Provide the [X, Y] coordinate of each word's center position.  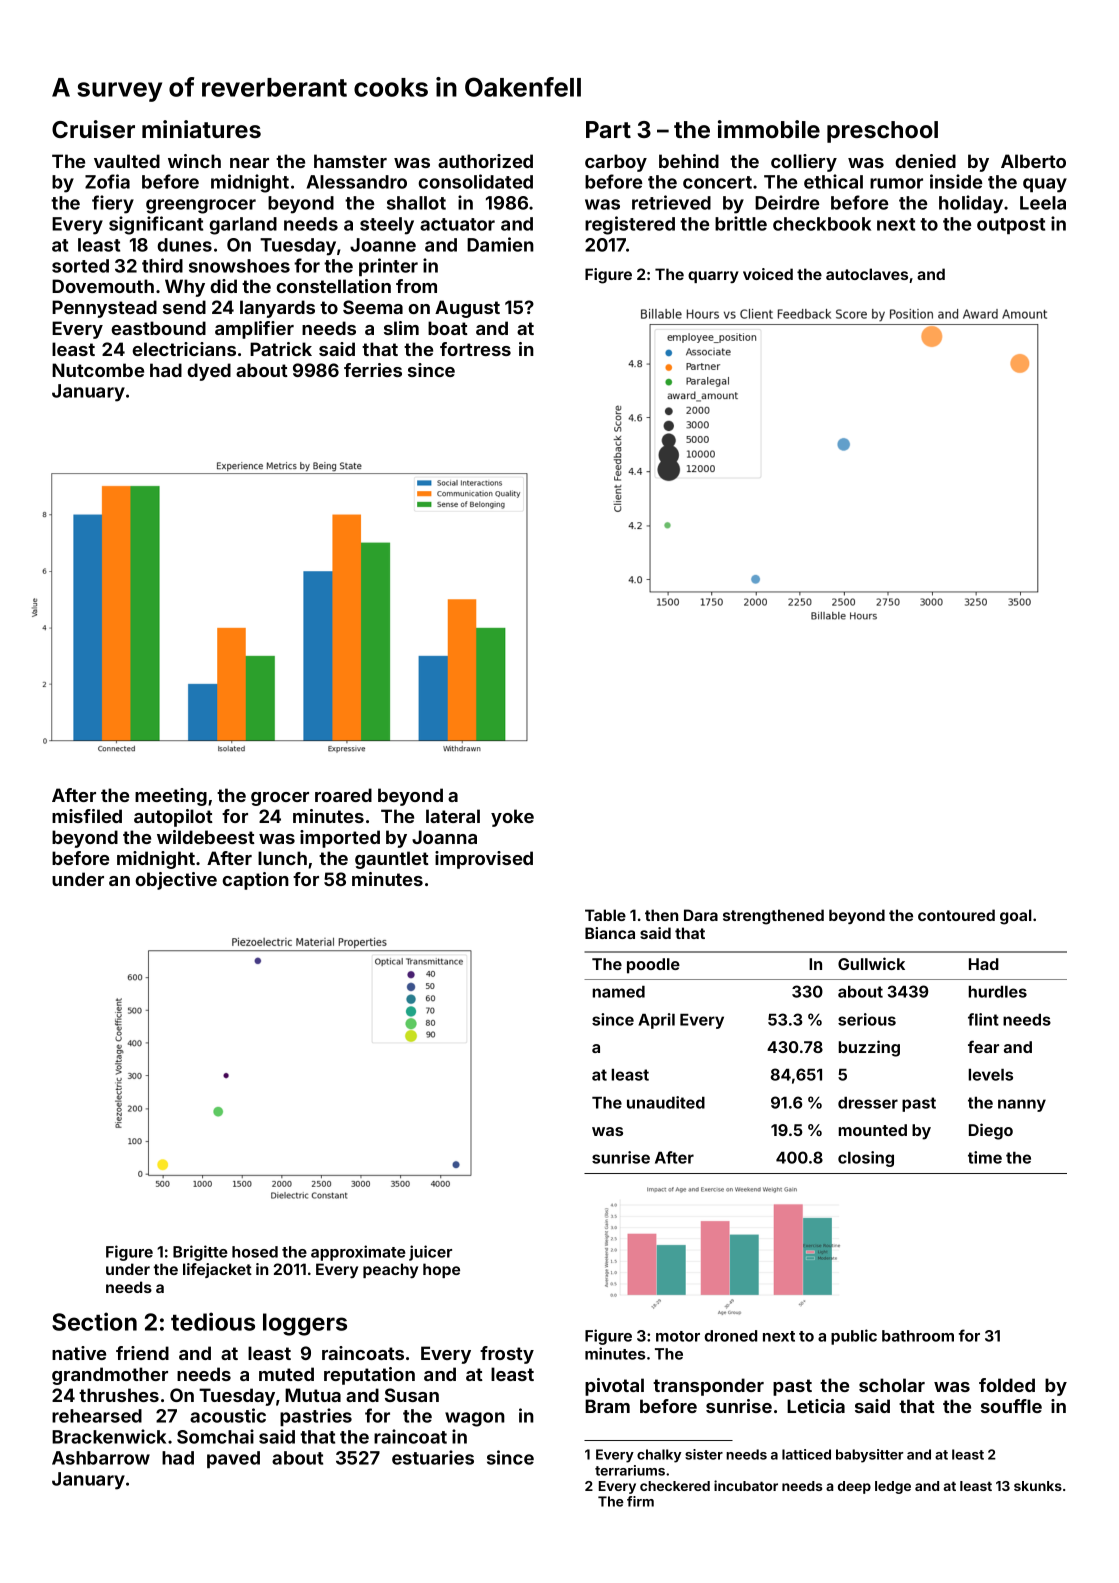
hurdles [998, 992]
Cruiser [93, 129]
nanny [1022, 1105]
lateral [453, 816]
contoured [956, 915]
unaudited [666, 1102]
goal [1016, 917]
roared [343, 795]
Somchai [215, 1436]
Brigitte [200, 1253]
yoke [512, 818]
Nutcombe [98, 370]
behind [689, 161]
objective [176, 881]
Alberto [1033, 161]
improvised [484, 860]
